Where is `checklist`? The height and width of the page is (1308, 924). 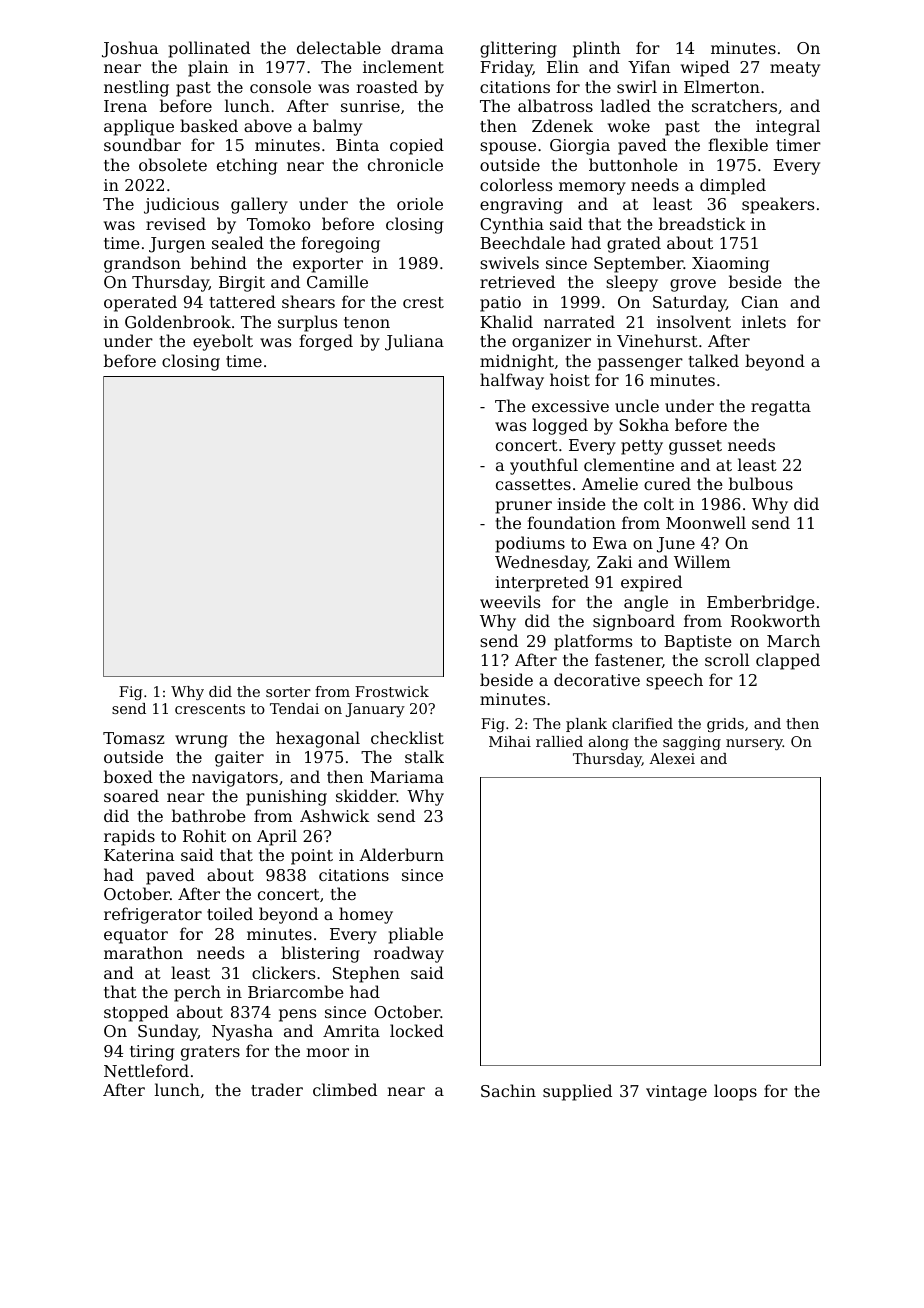
checklist is located at coordinates (407, 737).
